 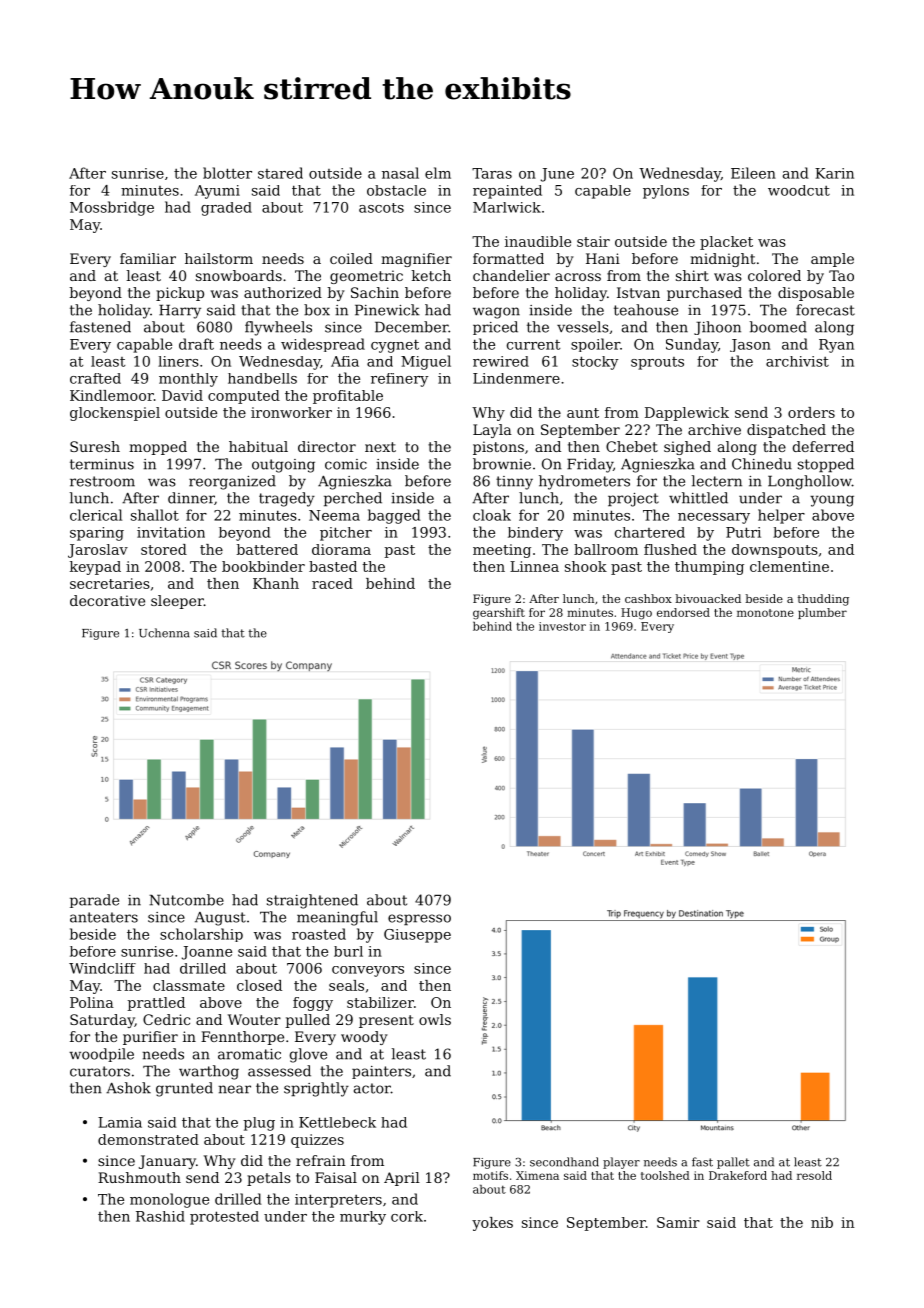 What do you see at coordinates (753, 173) in the screenshot?
I see `Eileen` at bounding box center [753, 173].
